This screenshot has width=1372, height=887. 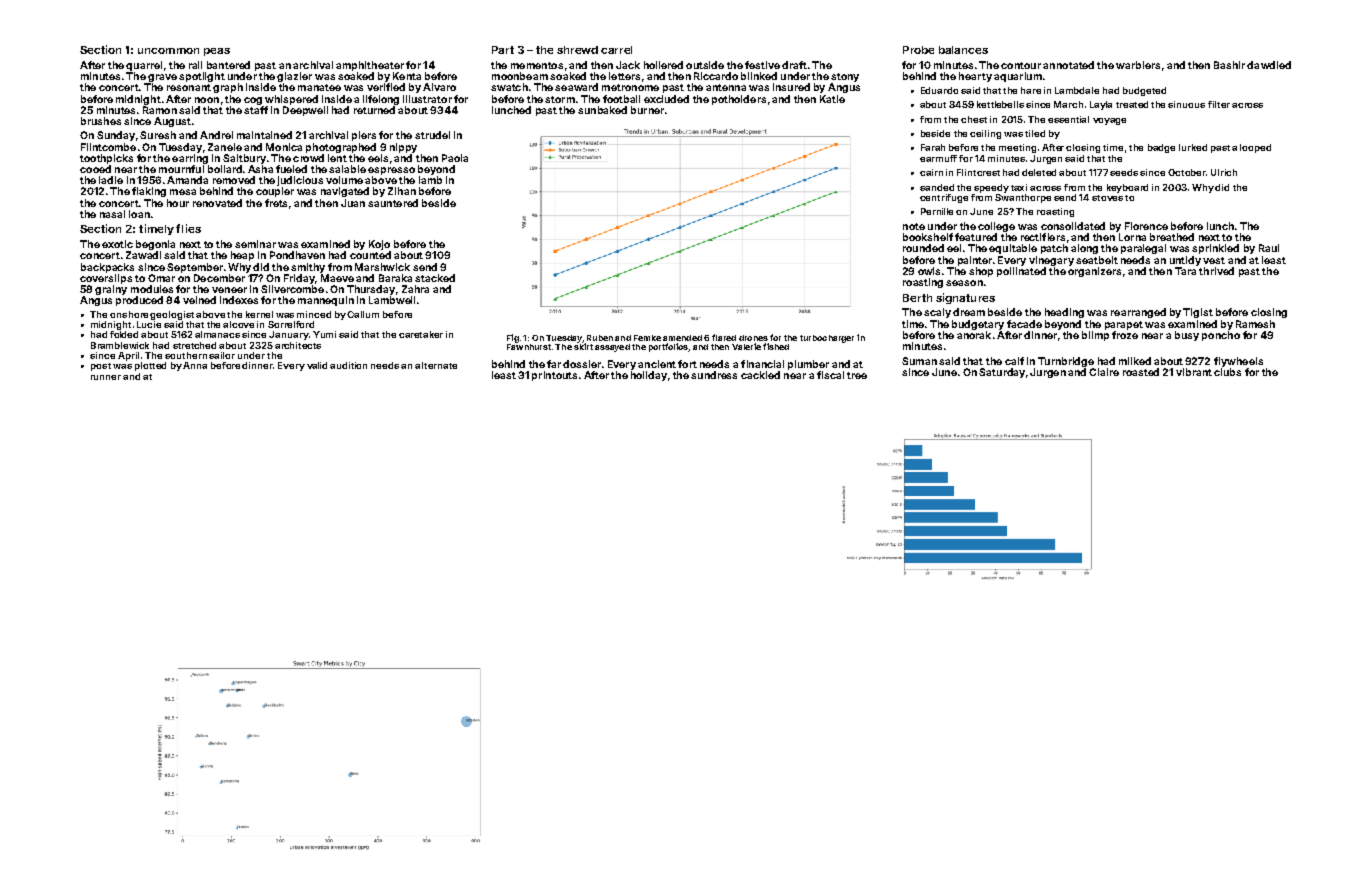 What do you see at coordinates (317, 365) in the screenshot?
I see `valid` at bounding box center [317, 365].
